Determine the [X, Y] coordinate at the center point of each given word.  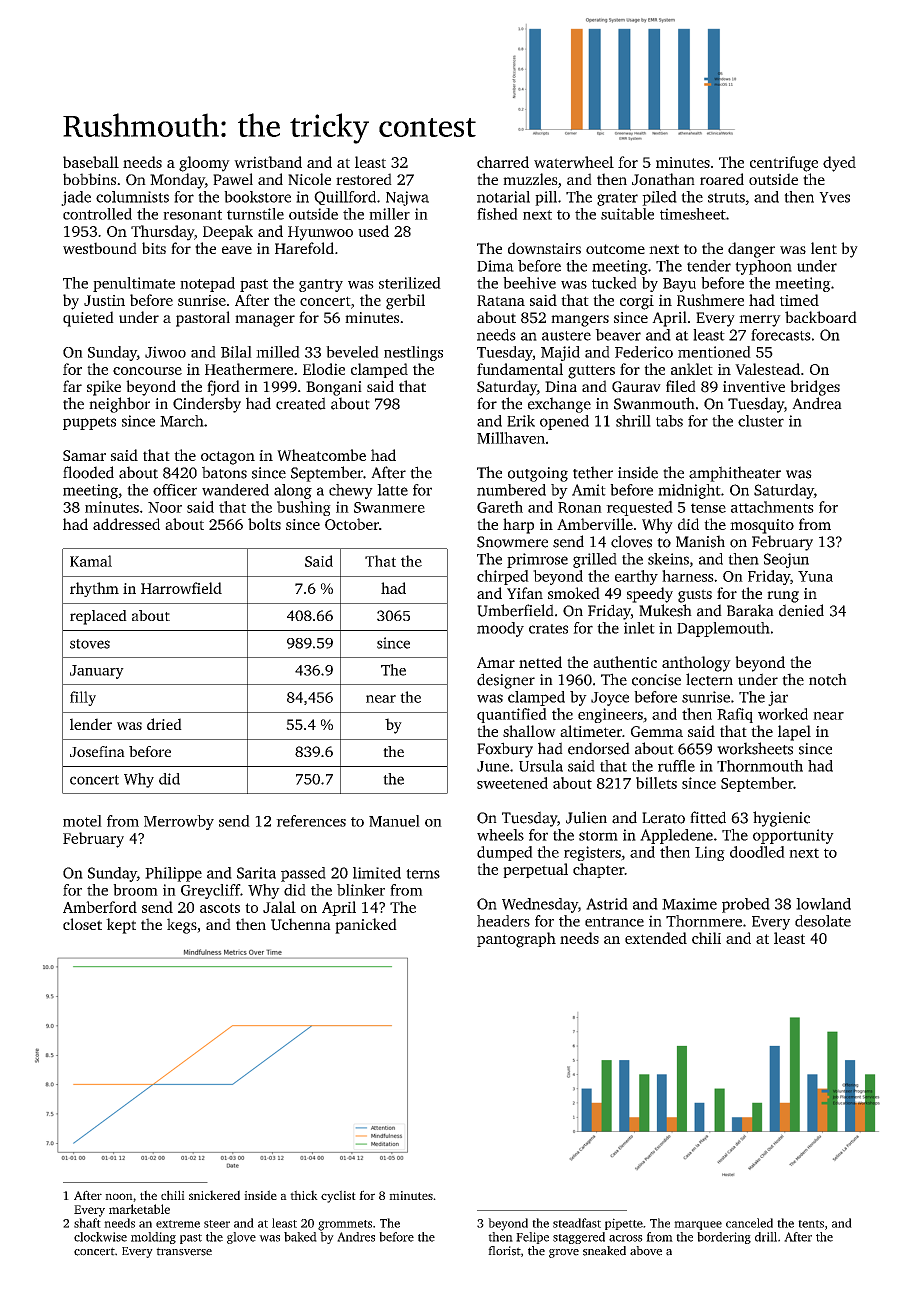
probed [746, 905]
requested [639, 508]
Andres [356, 1237]
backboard [821, 317]
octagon [228, 458]
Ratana [501, 300]
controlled [97, 214]
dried [164, 724]
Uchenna [301, 924]
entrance [614, 922]
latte [392, 490]
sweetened [512, 783]
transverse [184, 1251]
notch [828, 679]
